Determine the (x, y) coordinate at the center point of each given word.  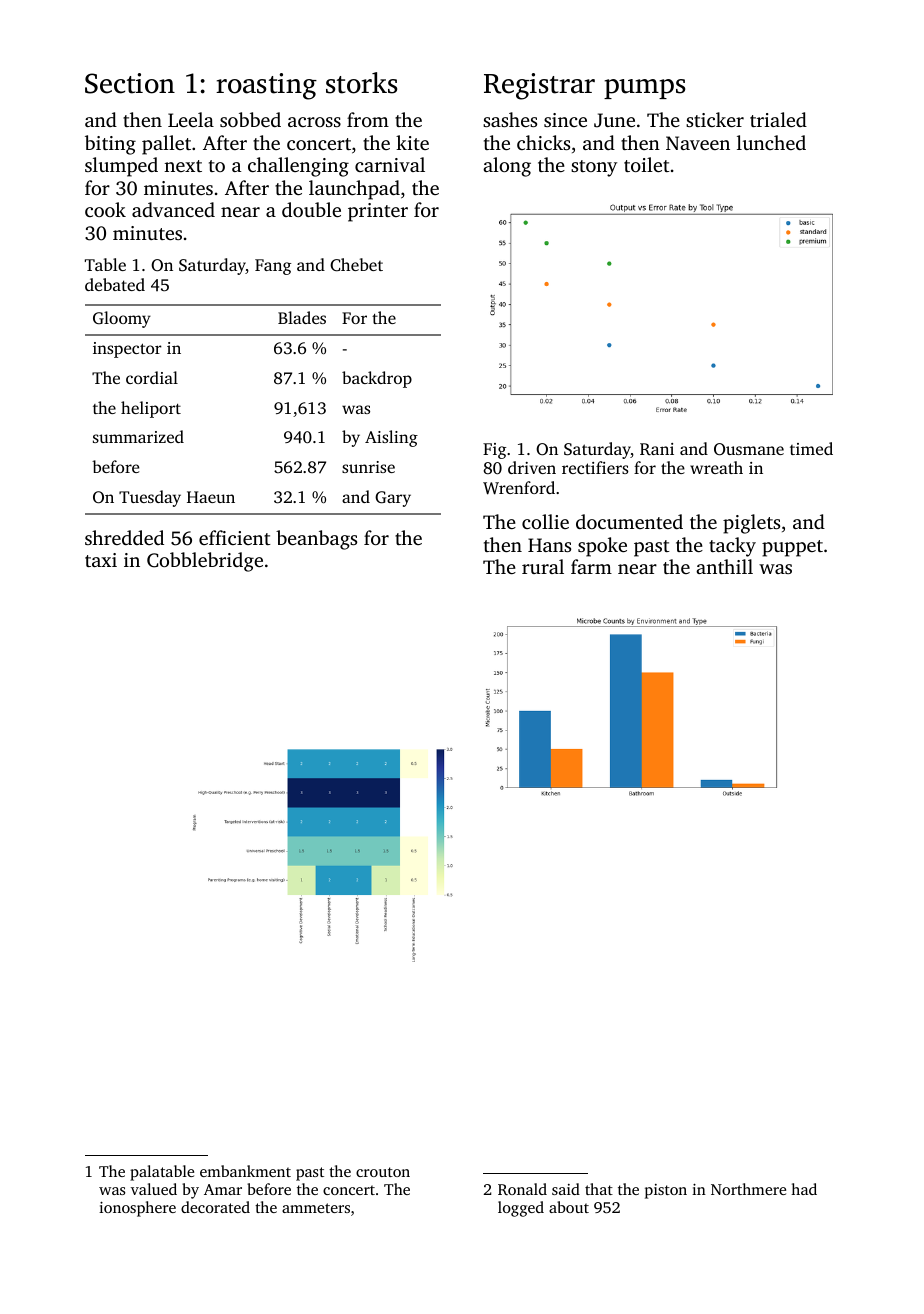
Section (130, 83)
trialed (778, 119)
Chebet (356, 265)
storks (361, 83)
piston (666, 1191)
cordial (152, 377)
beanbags (316, 540)
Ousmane (749, 449)
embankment (245, 1171)
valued (154, 1189)
